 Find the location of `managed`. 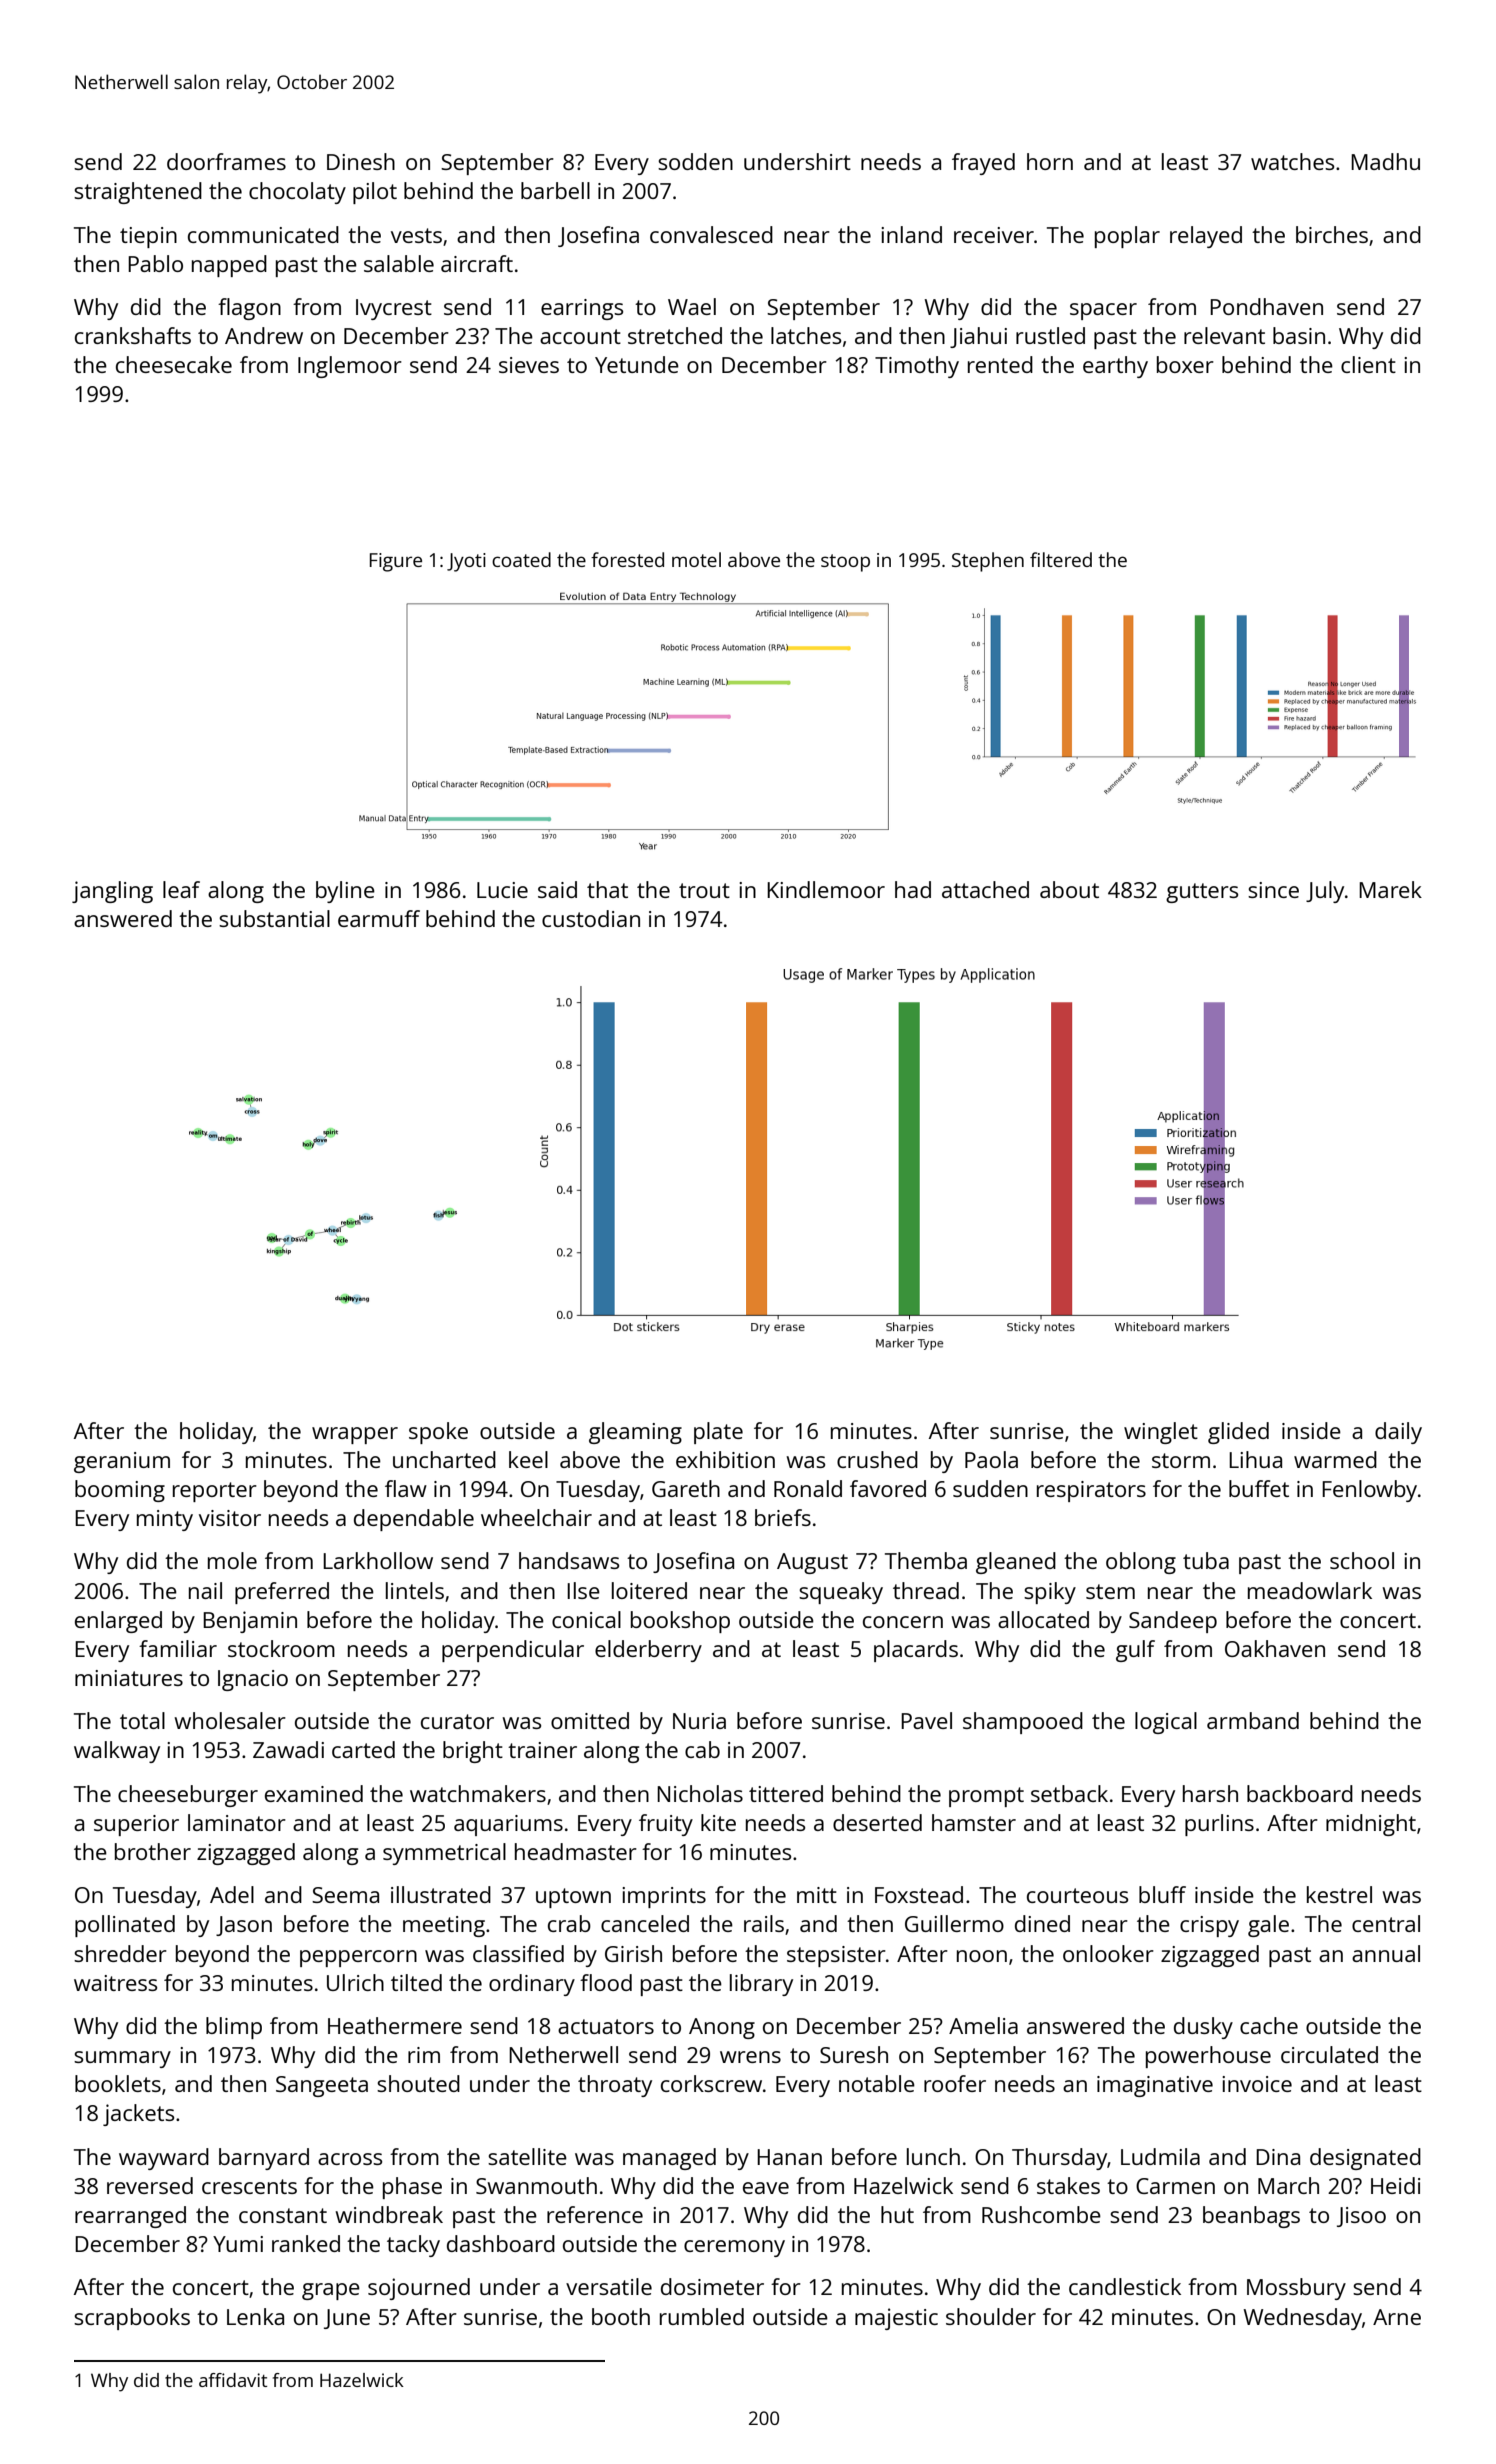

managed is located at coordinates (669, 2159).
